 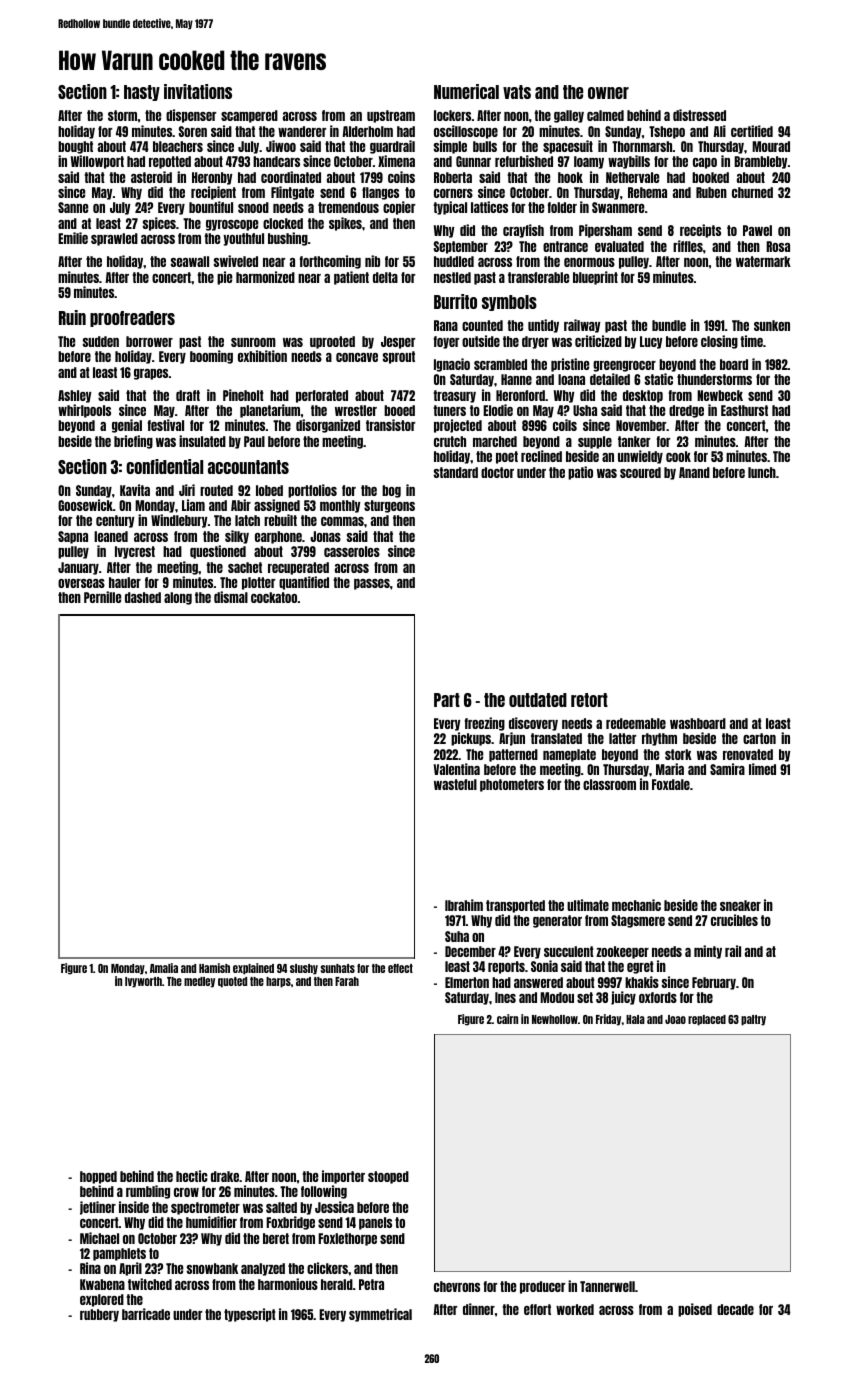 I want to click on Ivyworth, so click(x=143, y=982).
